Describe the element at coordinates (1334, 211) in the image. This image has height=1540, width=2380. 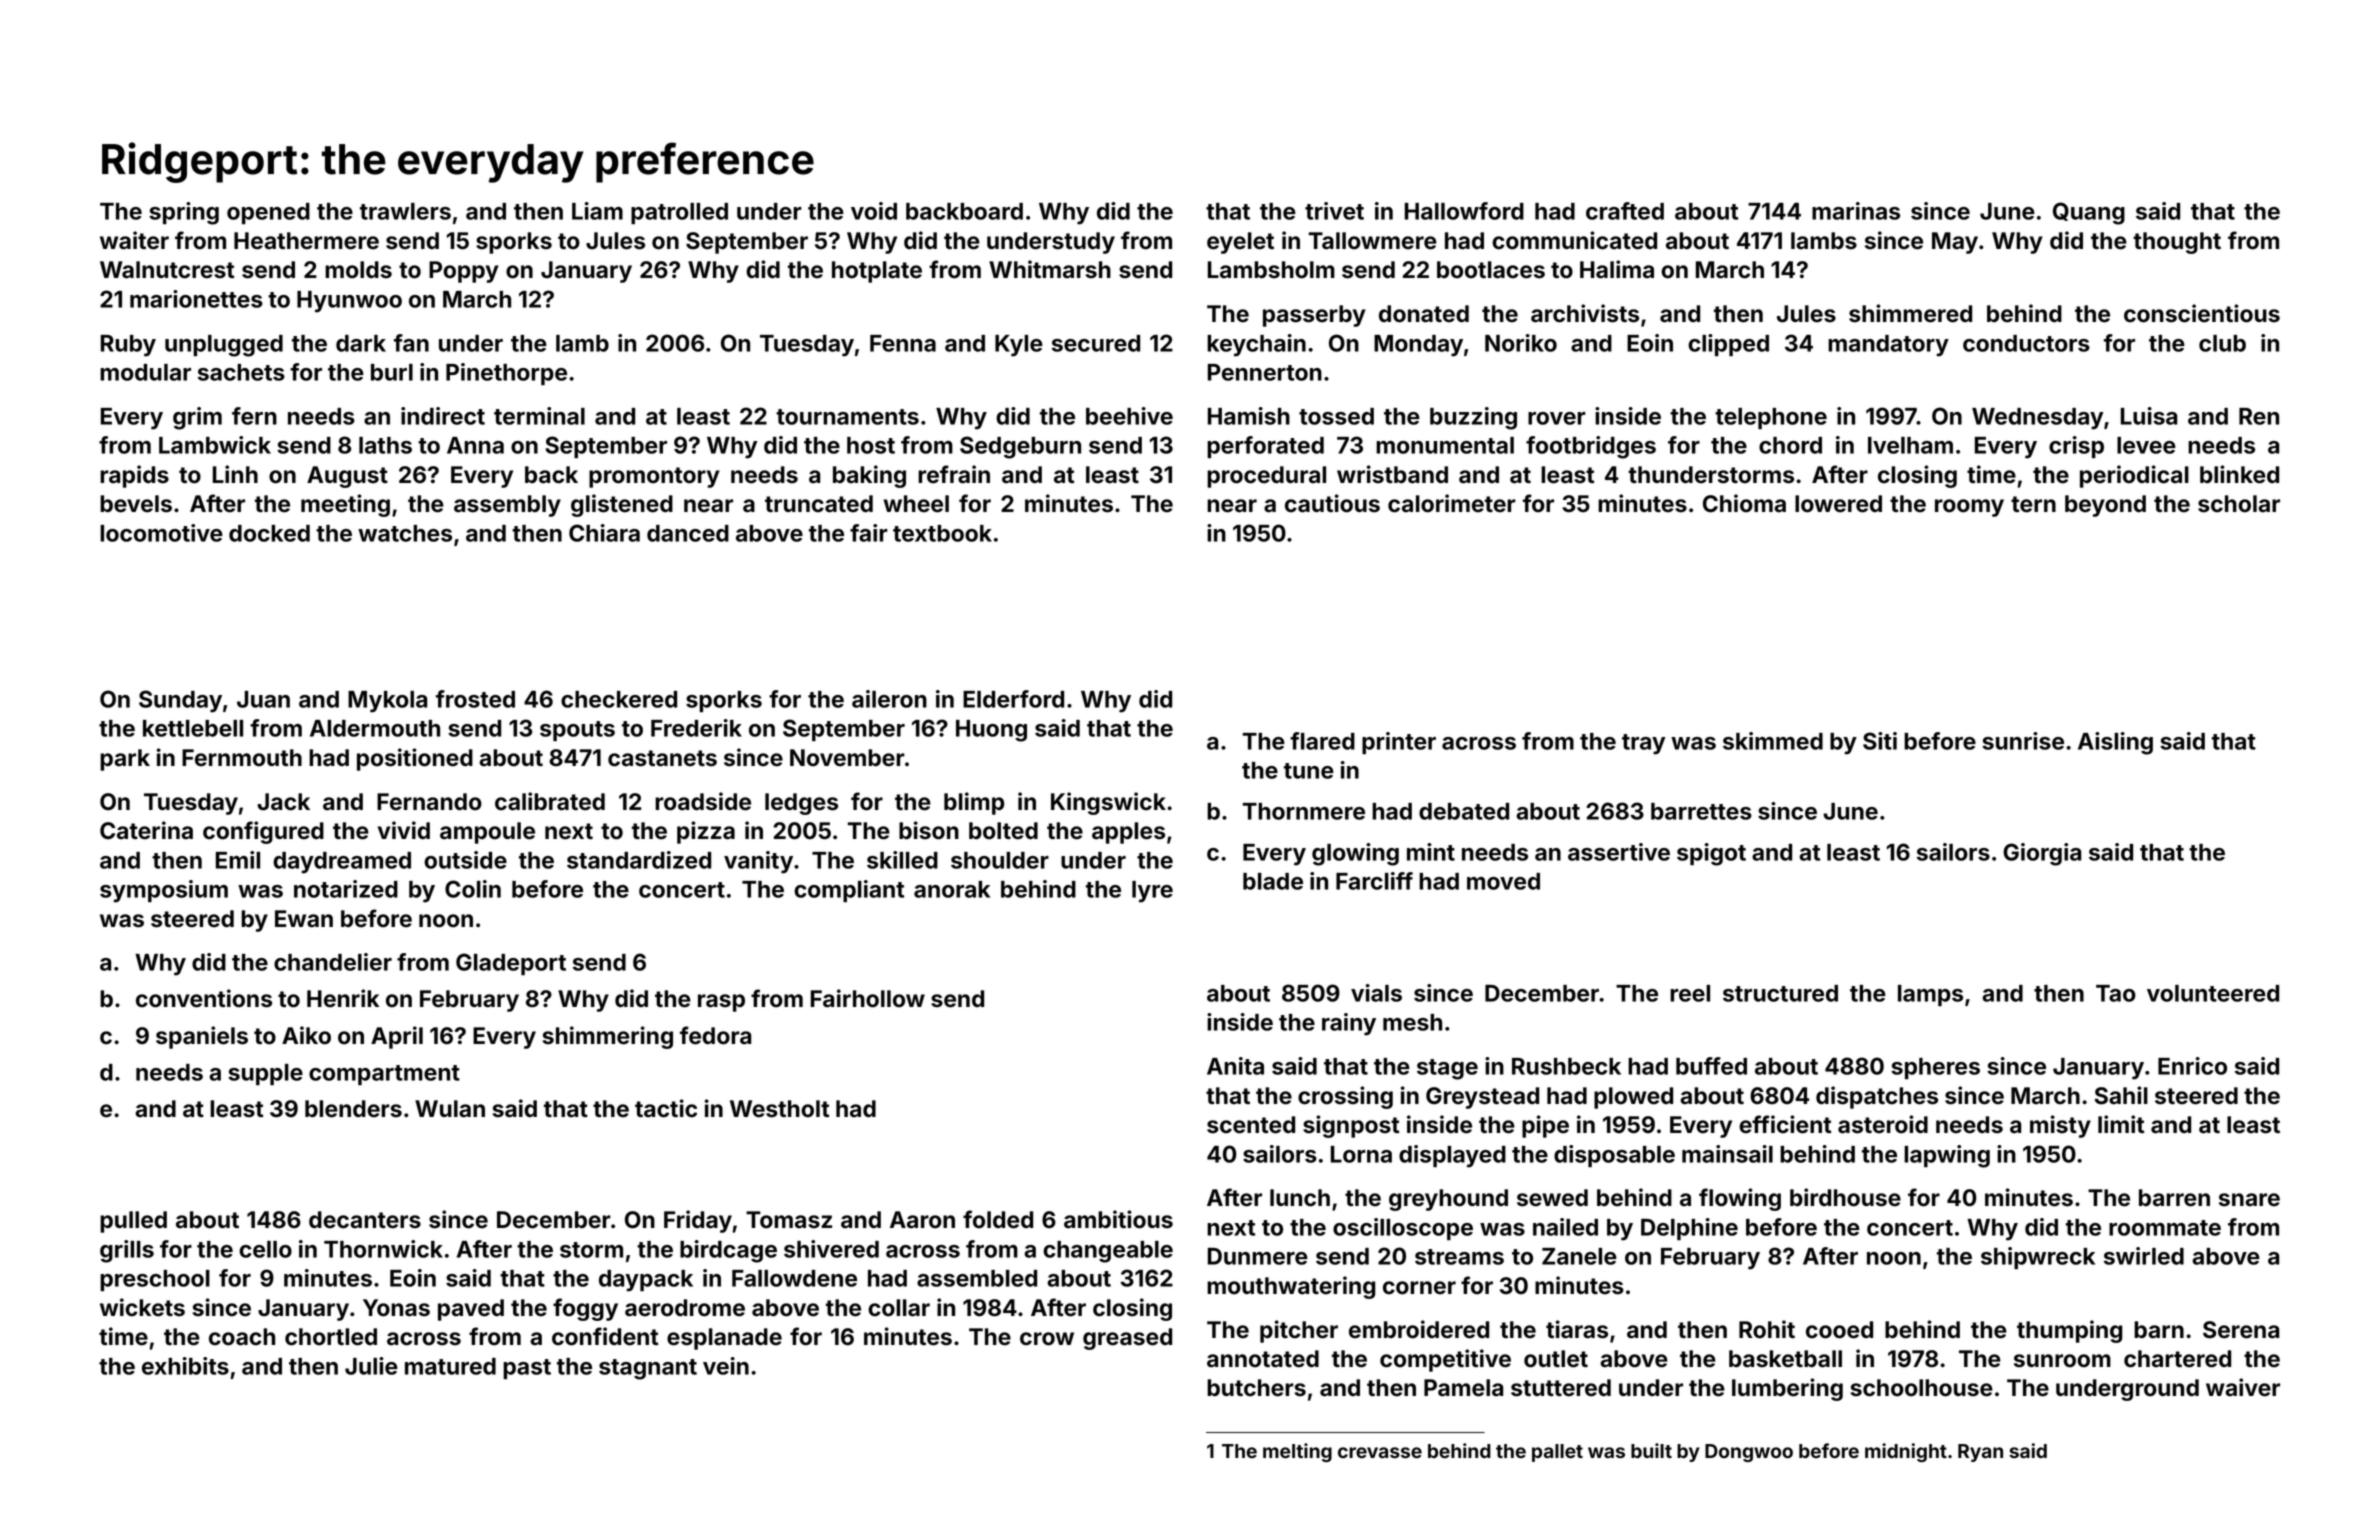
I see `trivet` at that location.
